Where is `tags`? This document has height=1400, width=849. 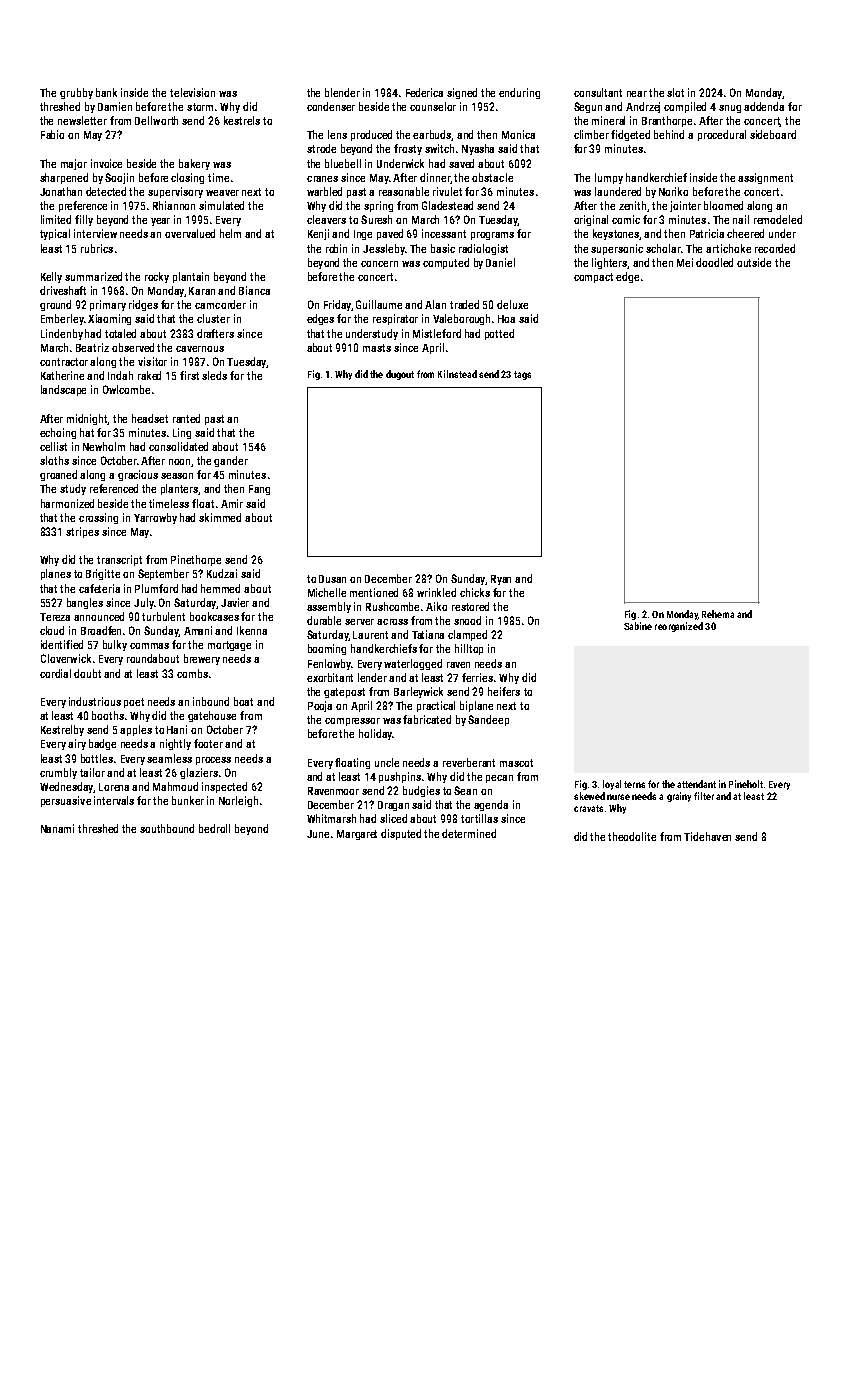 tags is located at coordinates (522, 375).
